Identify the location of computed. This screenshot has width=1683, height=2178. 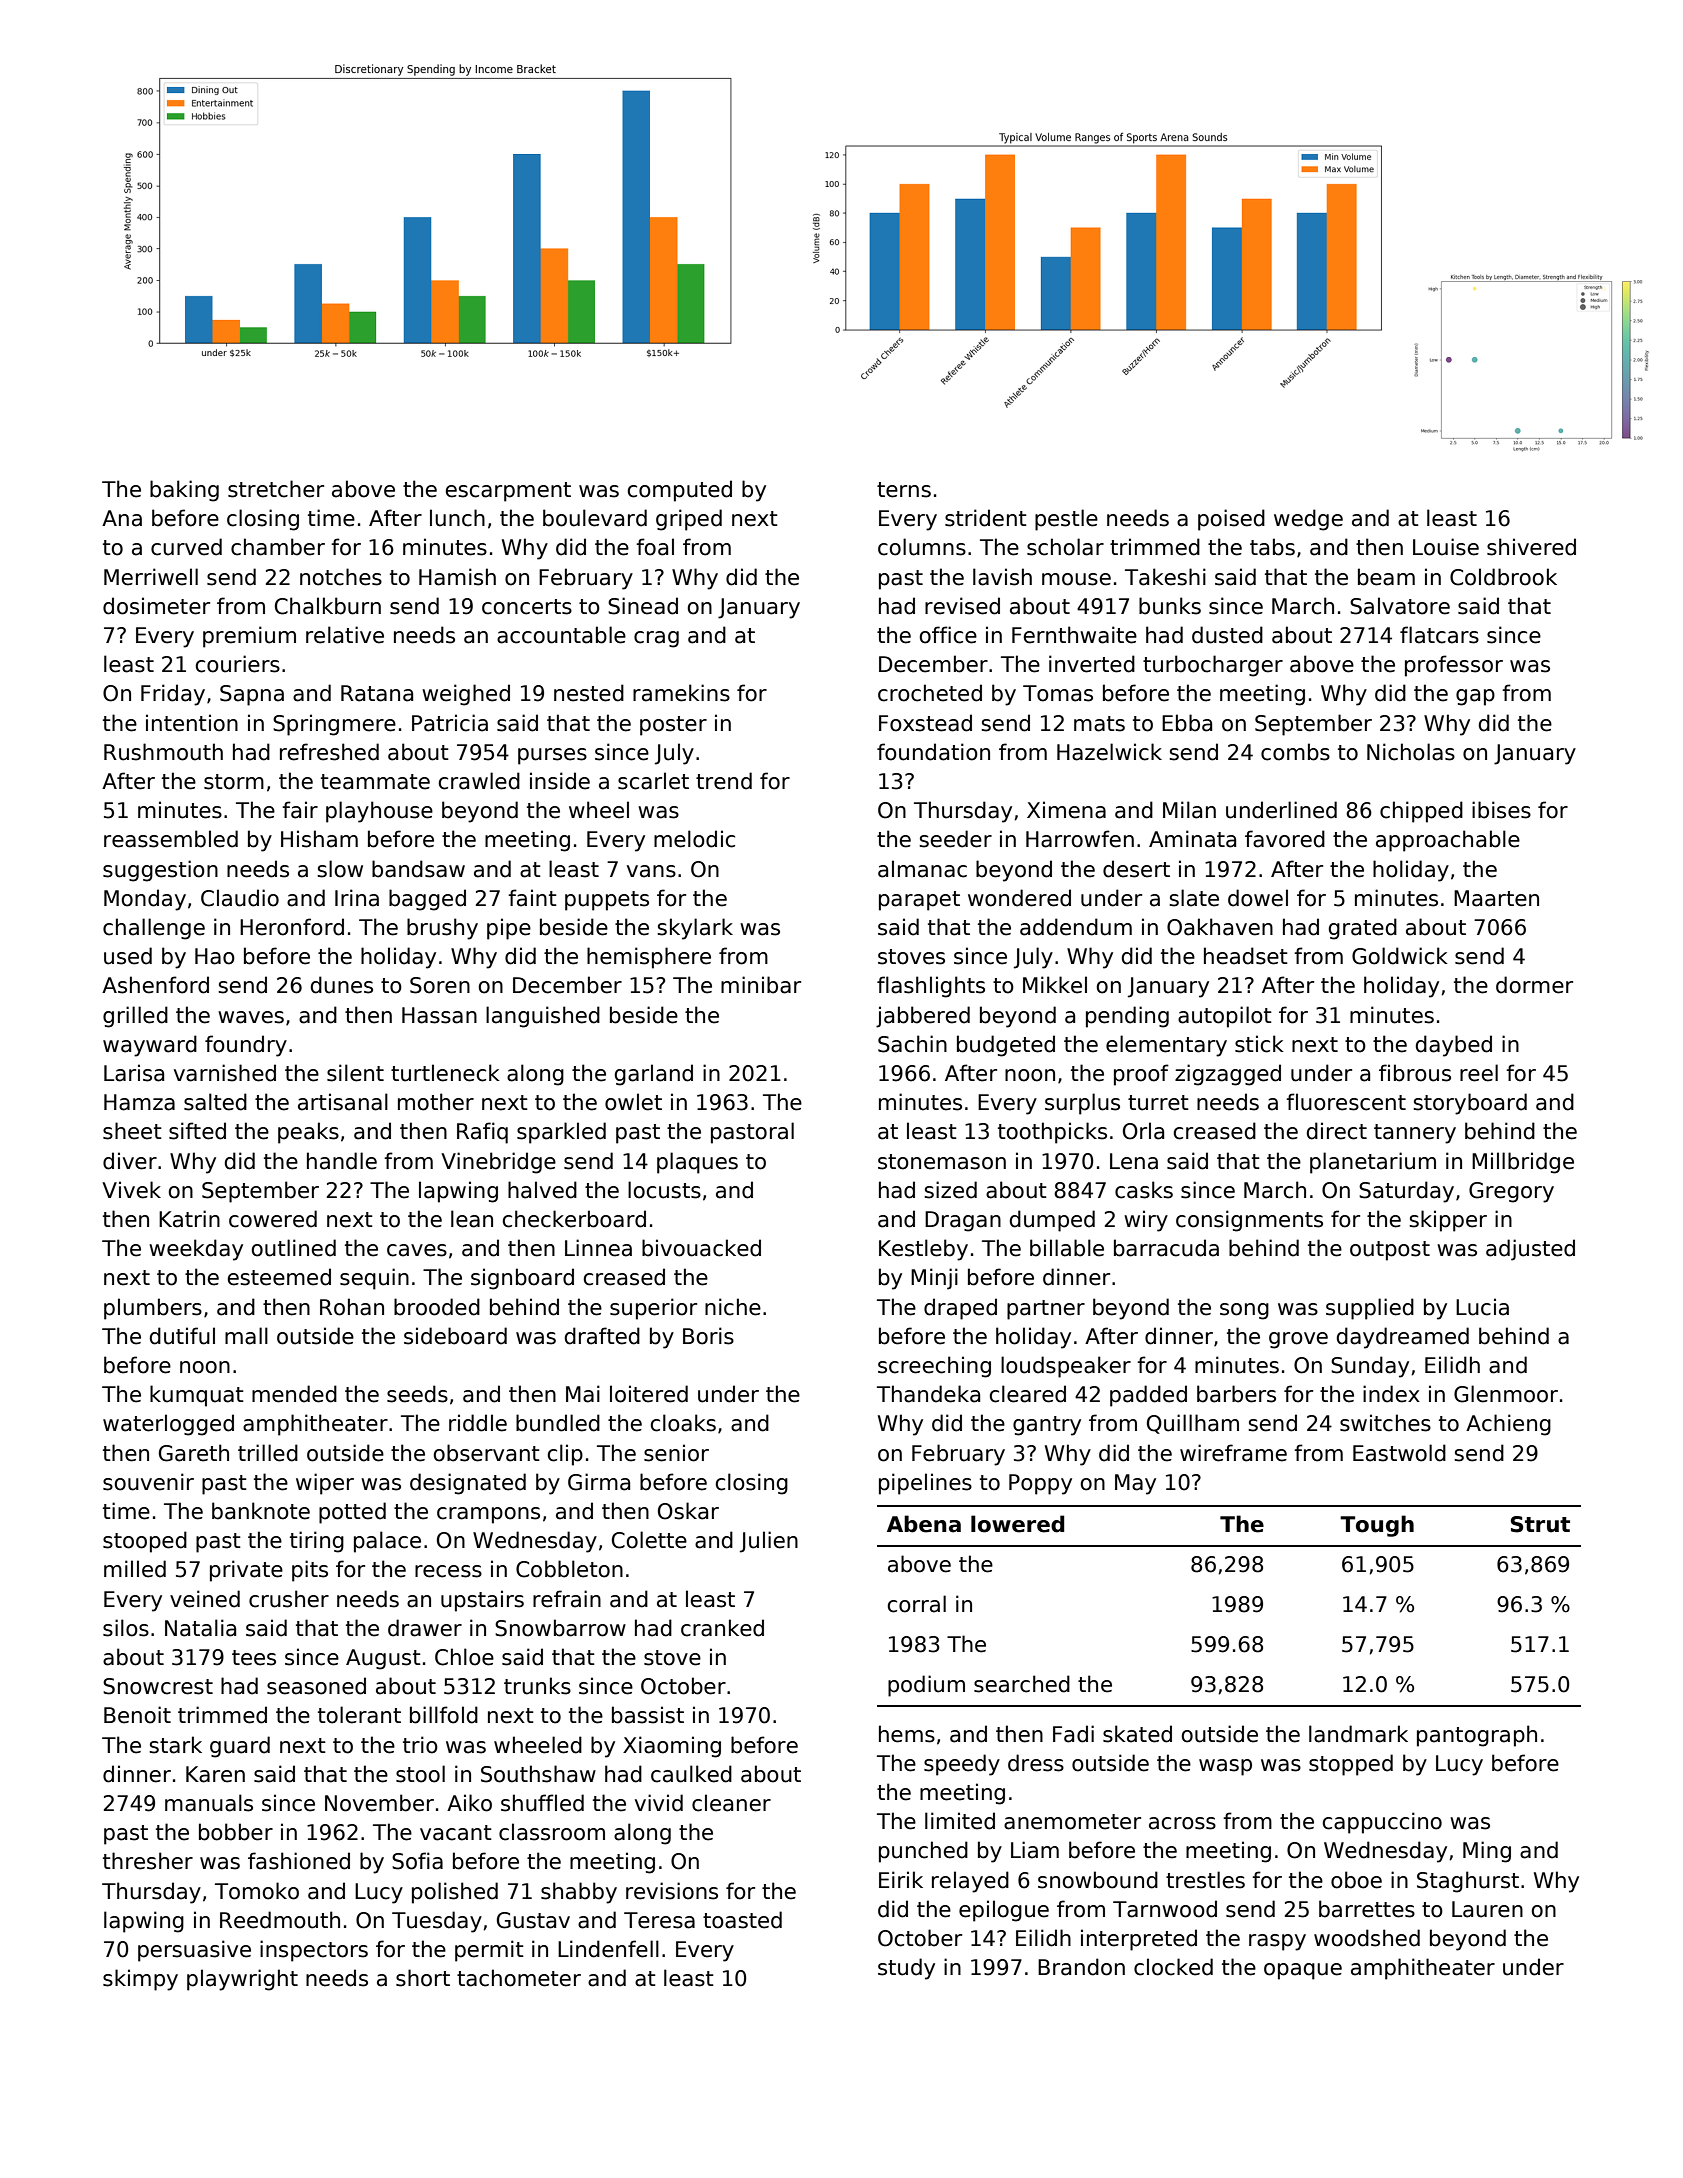
(680, 491).
